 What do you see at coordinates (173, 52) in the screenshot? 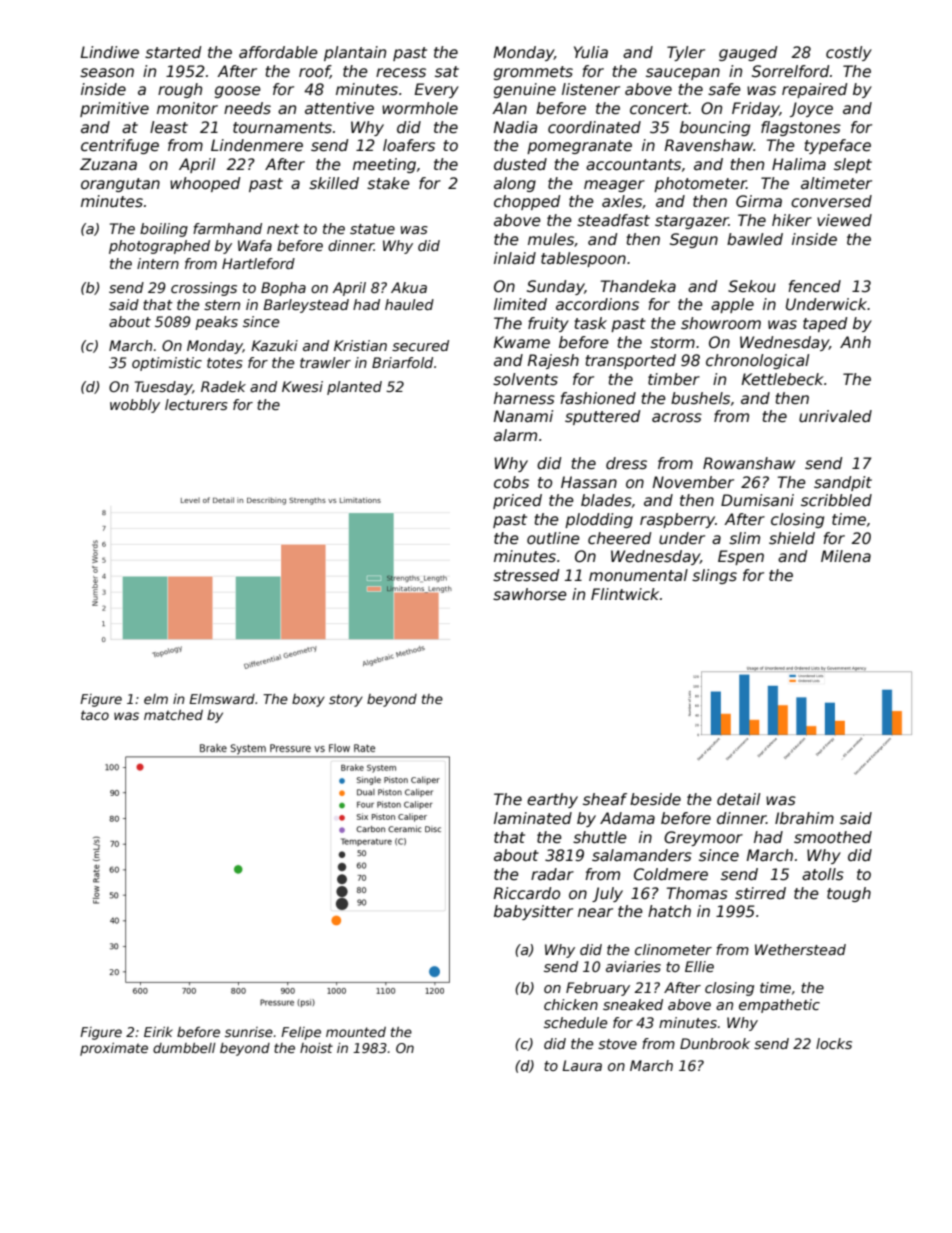
I see `started` at bounding box center [173, 52].
